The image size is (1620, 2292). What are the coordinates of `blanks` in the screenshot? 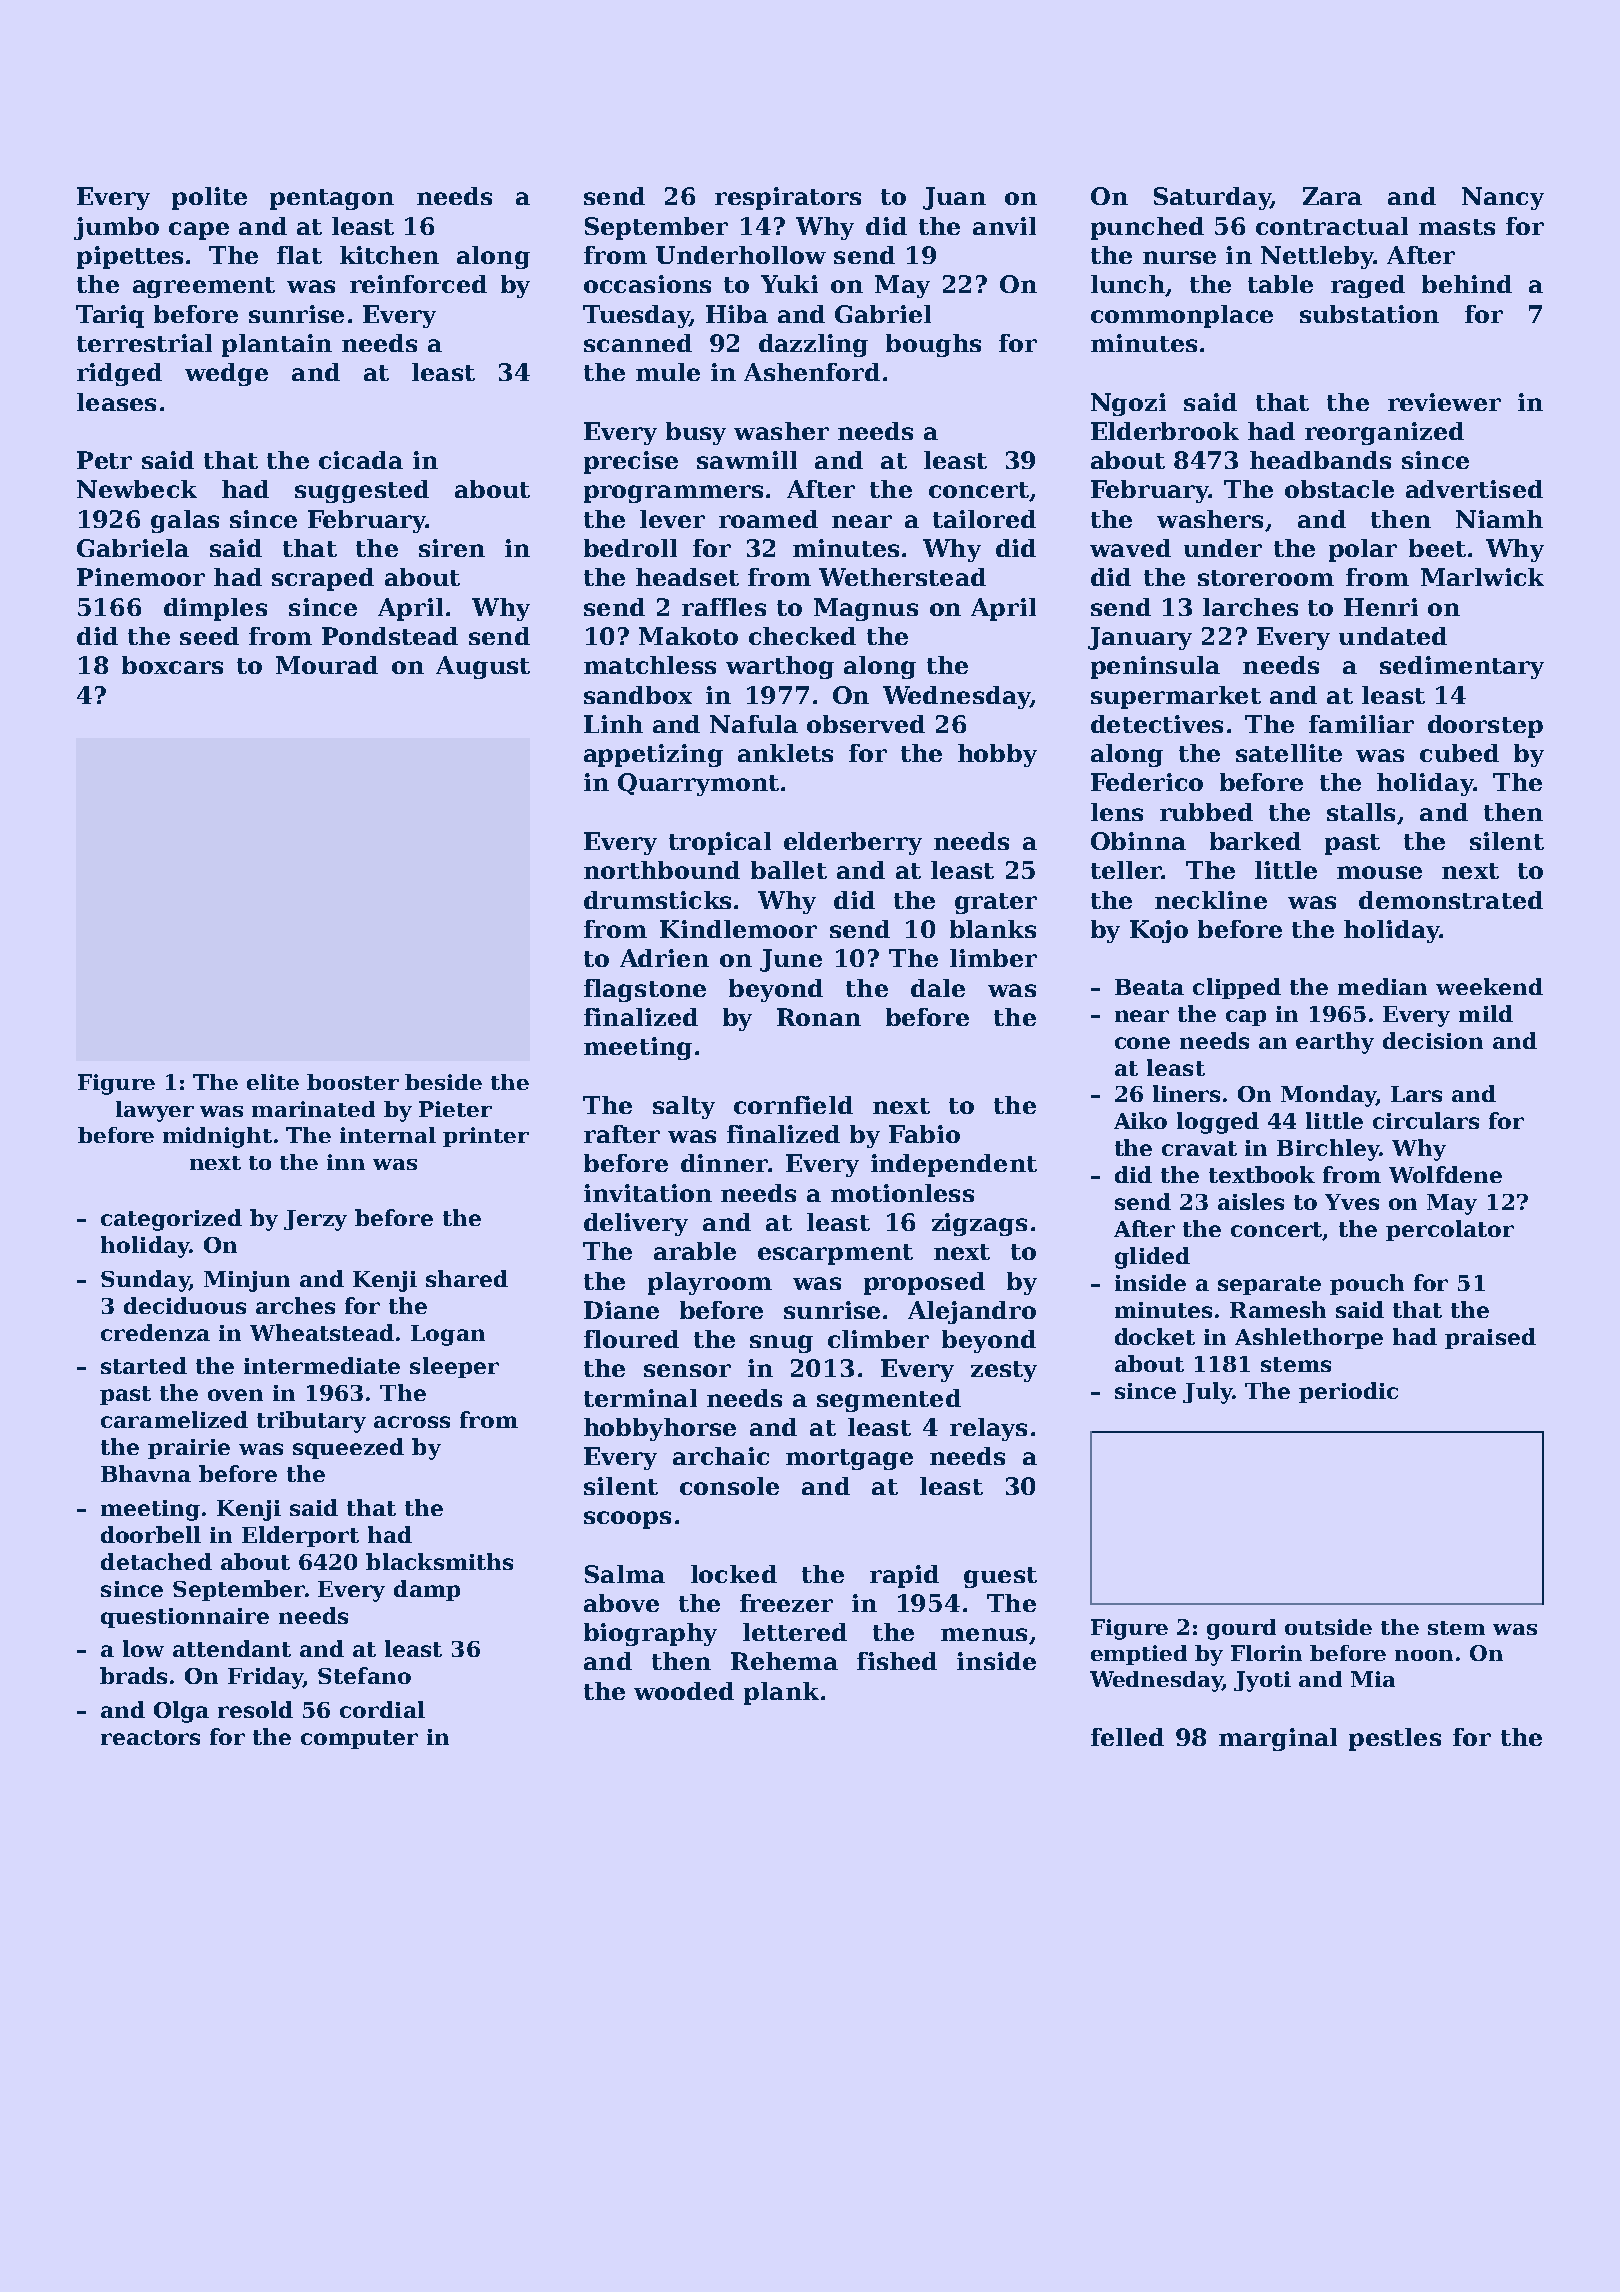 It's located at (993, 929).
